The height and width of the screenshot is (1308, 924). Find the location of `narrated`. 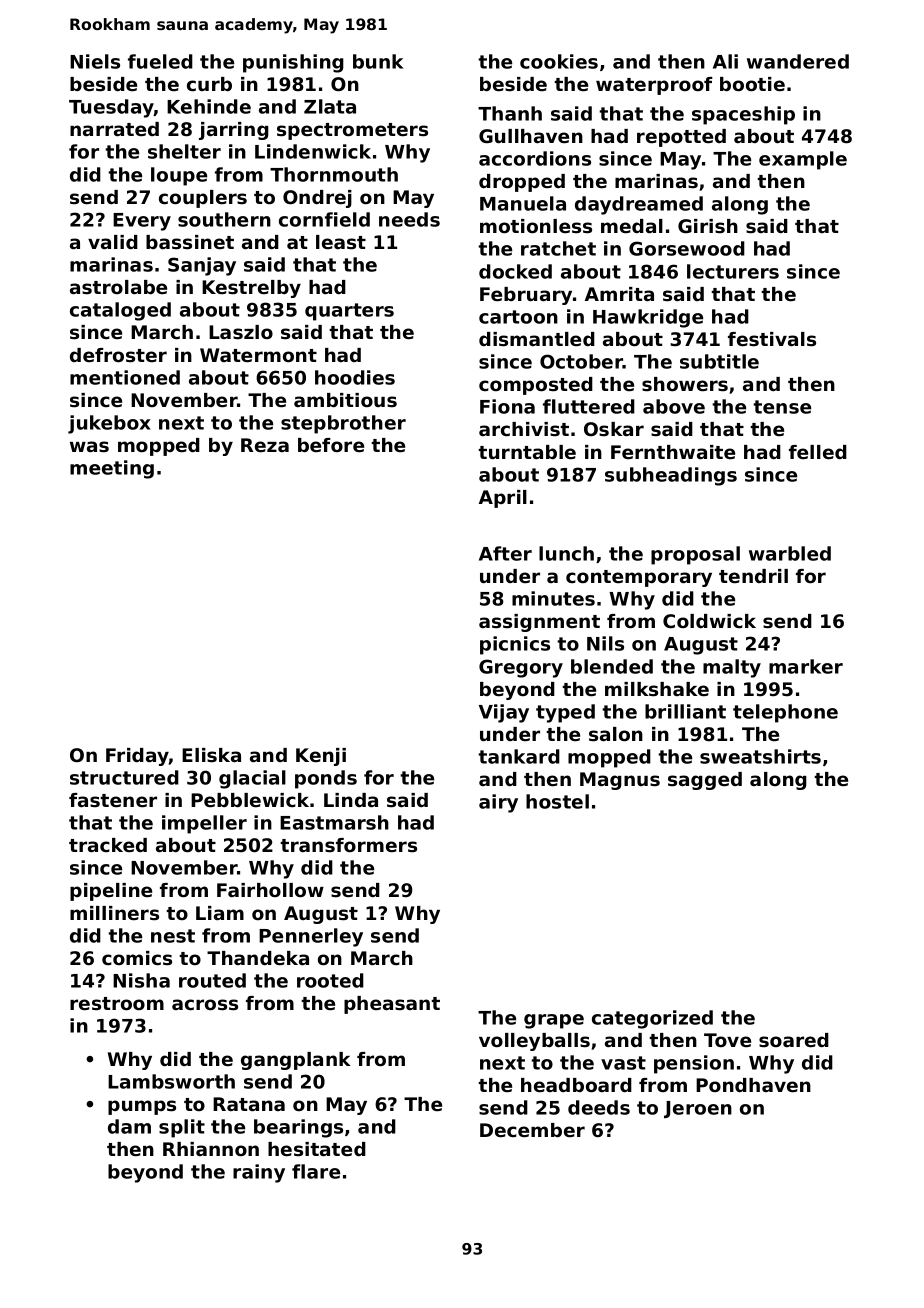

narrated is located at coordinates (114, 129).
